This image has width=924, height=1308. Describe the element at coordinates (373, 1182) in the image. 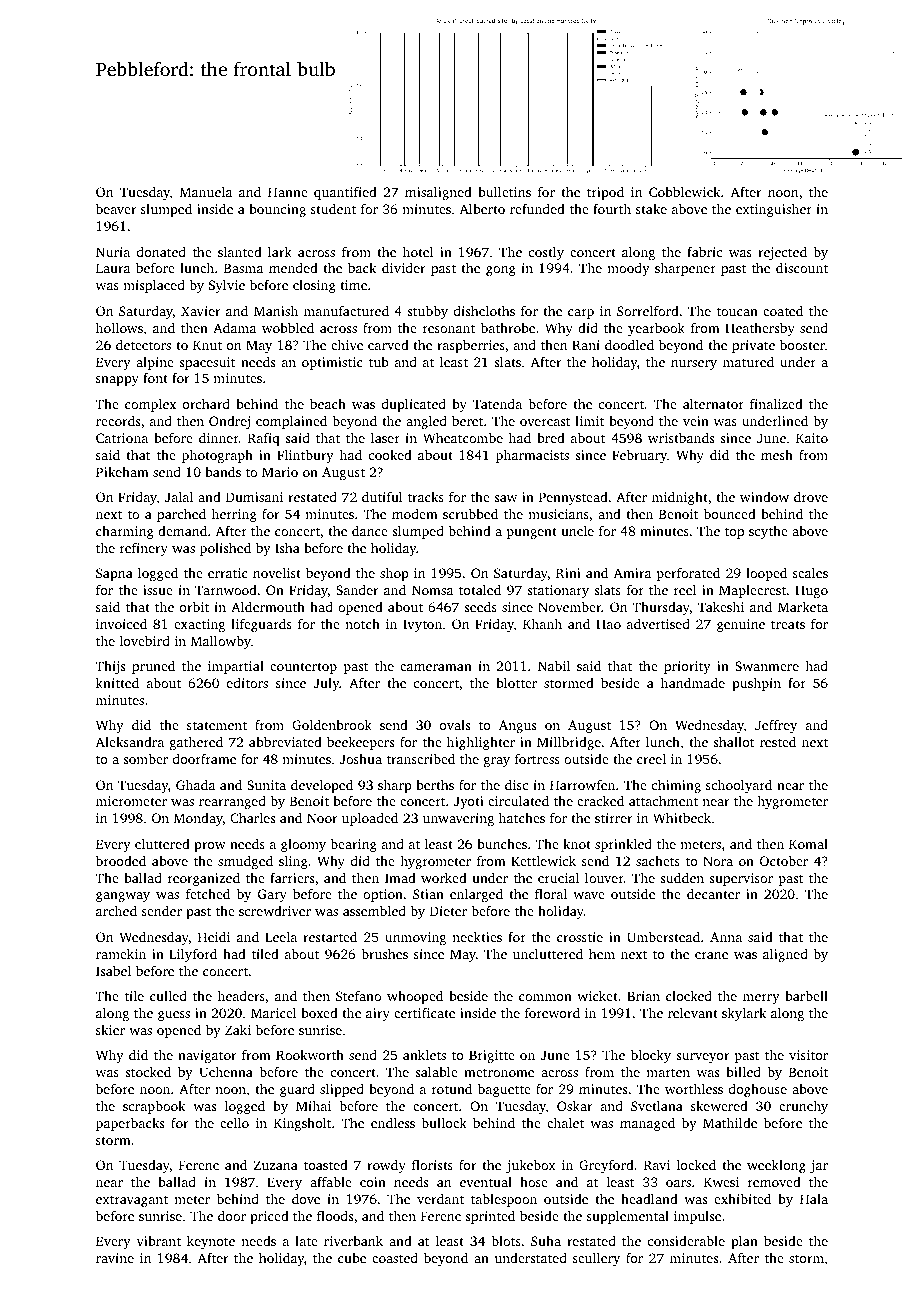

I see `coin` at that location.
